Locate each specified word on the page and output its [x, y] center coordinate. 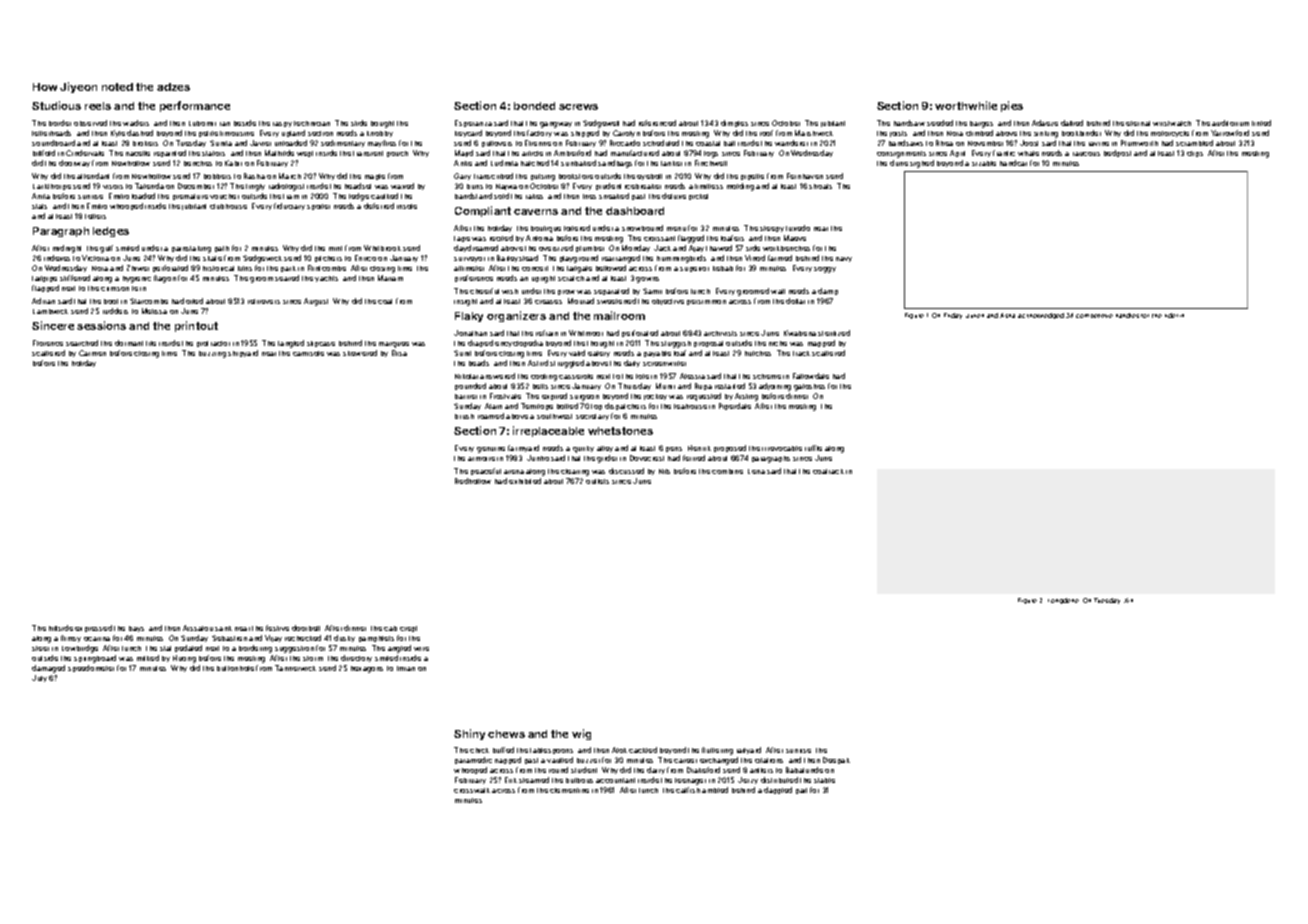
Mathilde [279, 153]
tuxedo [798, 228]
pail [801, 791]
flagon [165, 279]
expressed [93, 628]
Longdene [1063, 601]
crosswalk [472, 790]
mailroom [619, 315]
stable [824, 780]
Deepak [836, 760]
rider [1171, 315]
